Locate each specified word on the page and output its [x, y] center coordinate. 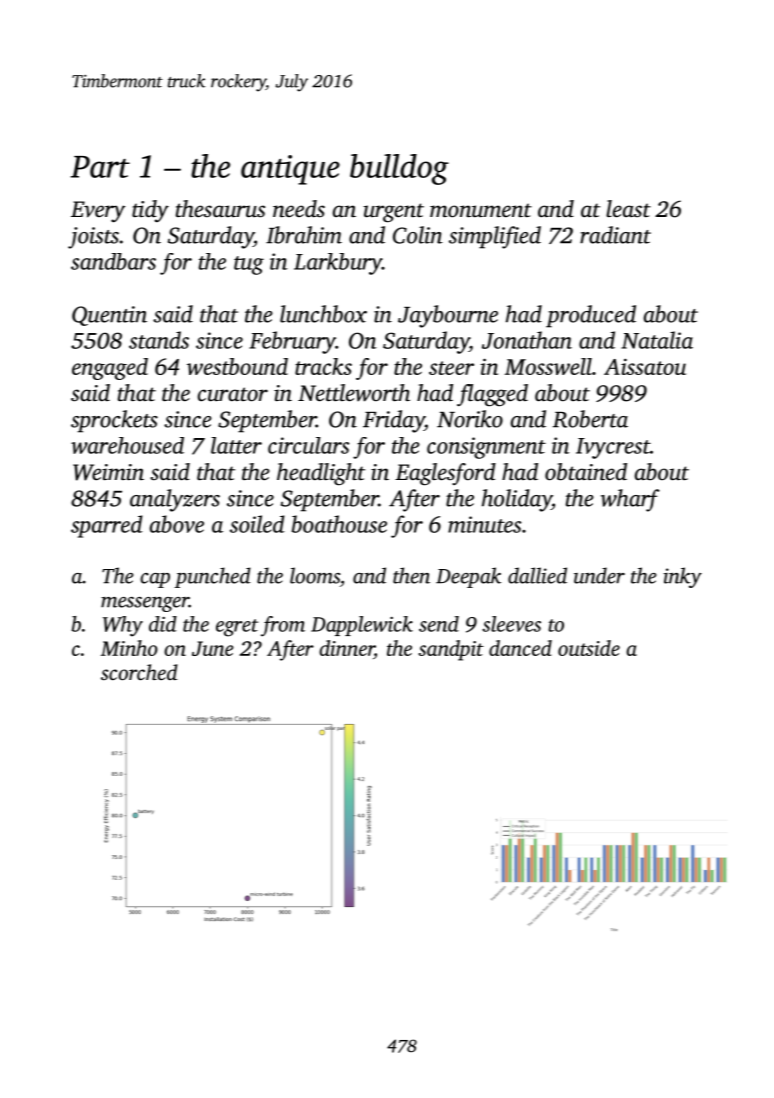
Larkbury [338, 264]
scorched [139, 672]
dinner [346, 648]
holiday [517, 500]
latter [236, 445]
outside [589, 648]
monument [481, 210]
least [628, 209]
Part [100, 167]
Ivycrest [613, 448]
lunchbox [323, 314]
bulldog [399, 169]
